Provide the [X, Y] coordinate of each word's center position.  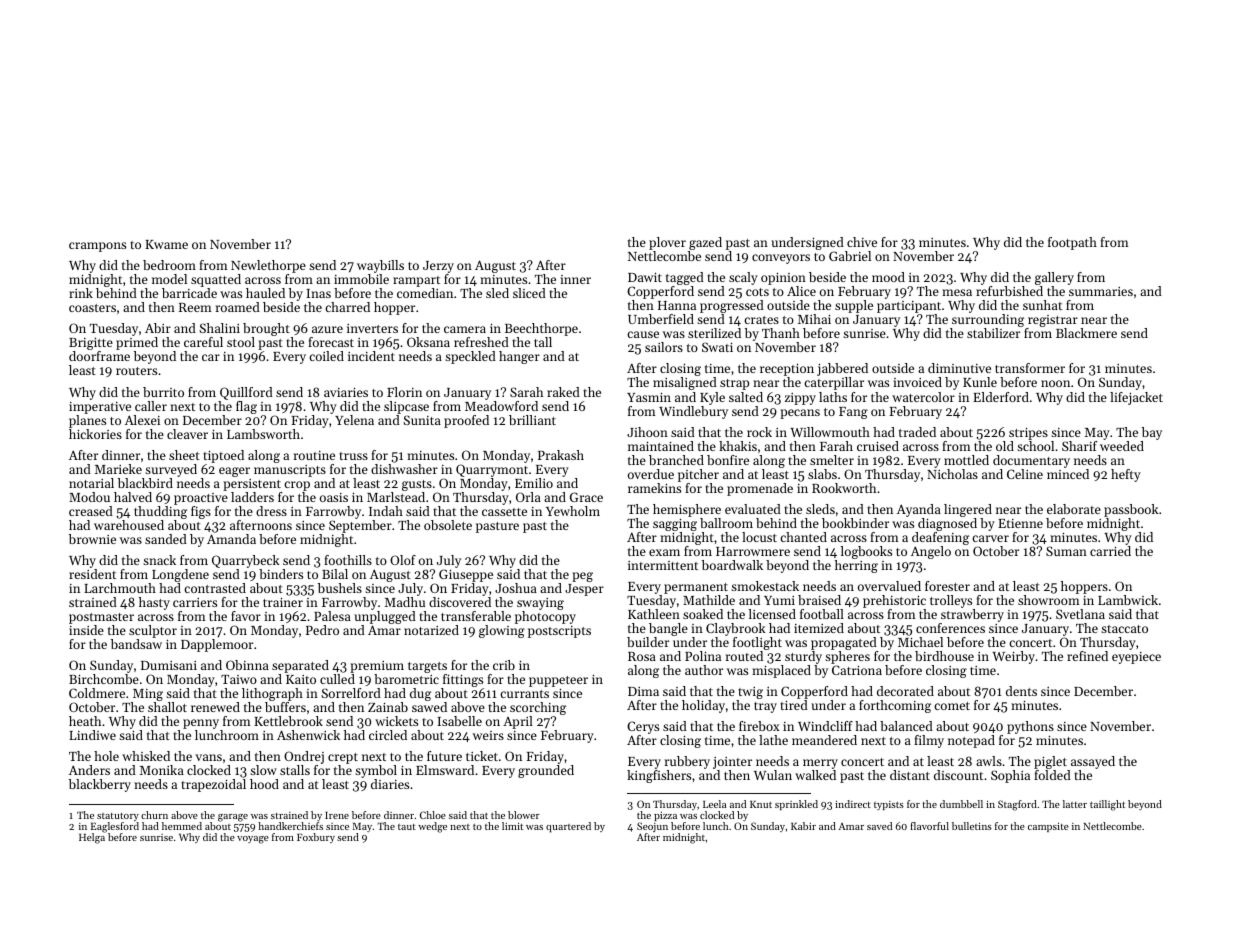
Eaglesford [115, 827]
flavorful [929, 826]
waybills [380, 266]
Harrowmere [753, 551]
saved [879, 826]
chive [862, 242]
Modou [89, 497]
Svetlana [1080, 614]
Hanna [677, 305]
